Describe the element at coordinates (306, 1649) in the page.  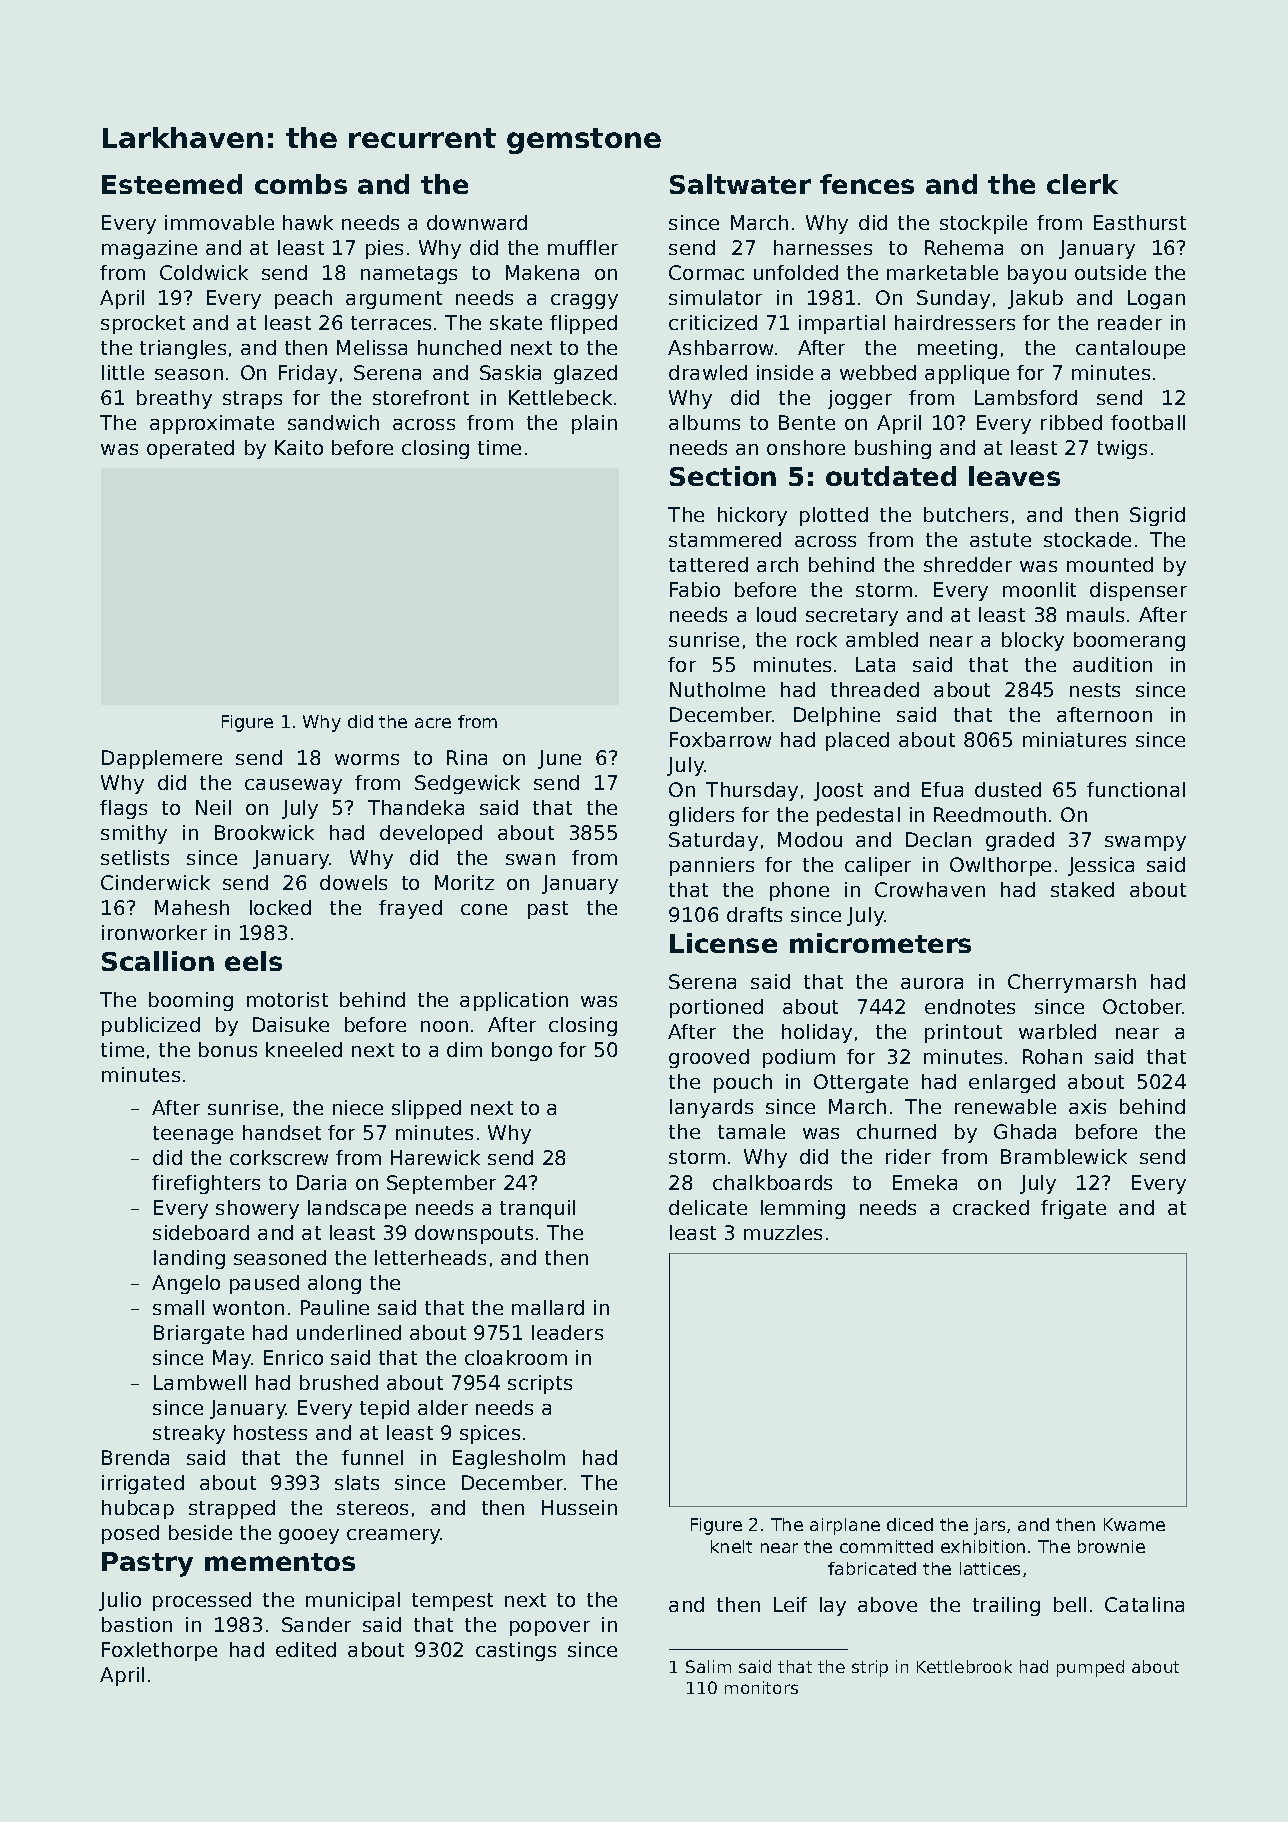
I see `edited` at that location.
